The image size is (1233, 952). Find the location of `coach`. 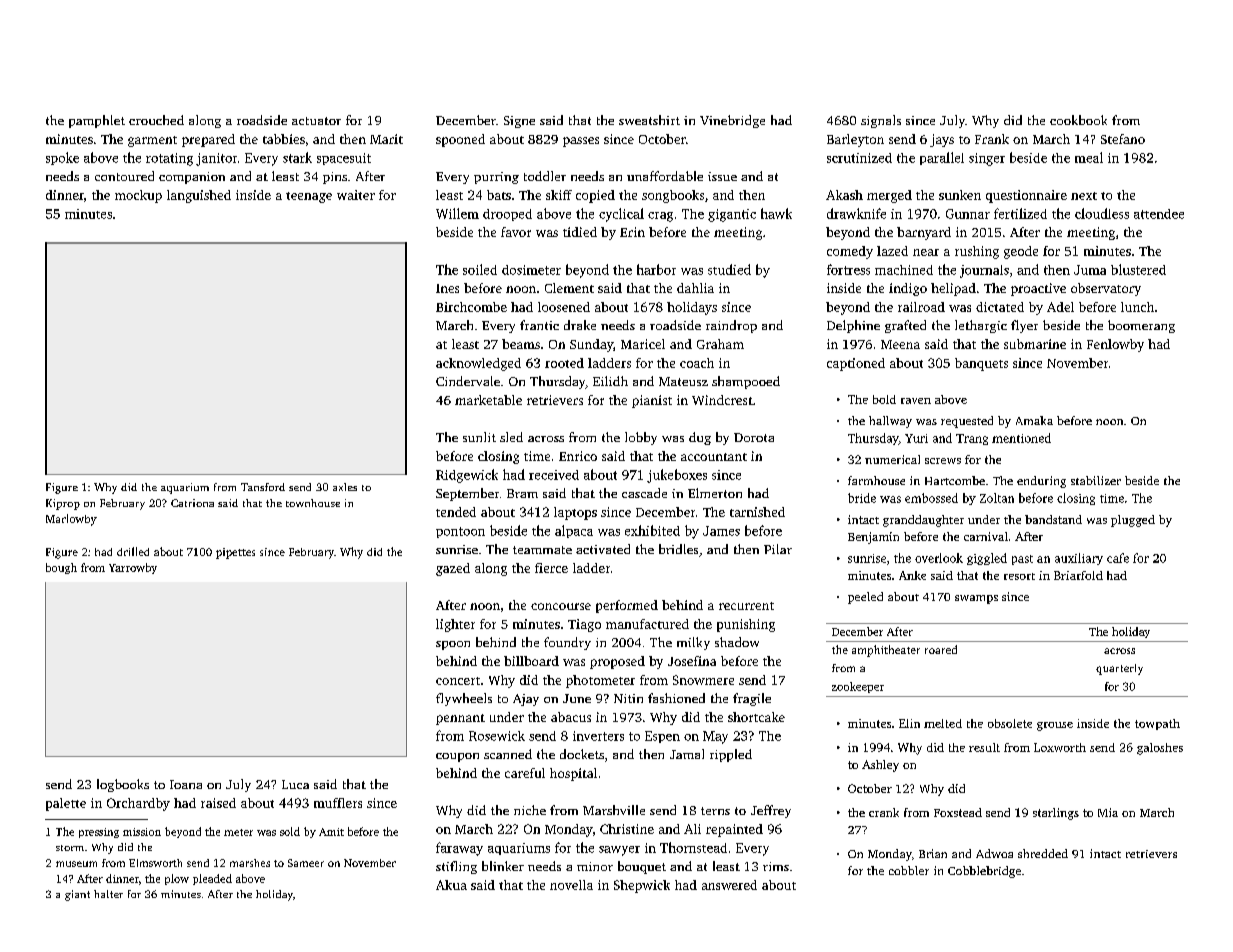

coach is located at coordinates (697, 363).
